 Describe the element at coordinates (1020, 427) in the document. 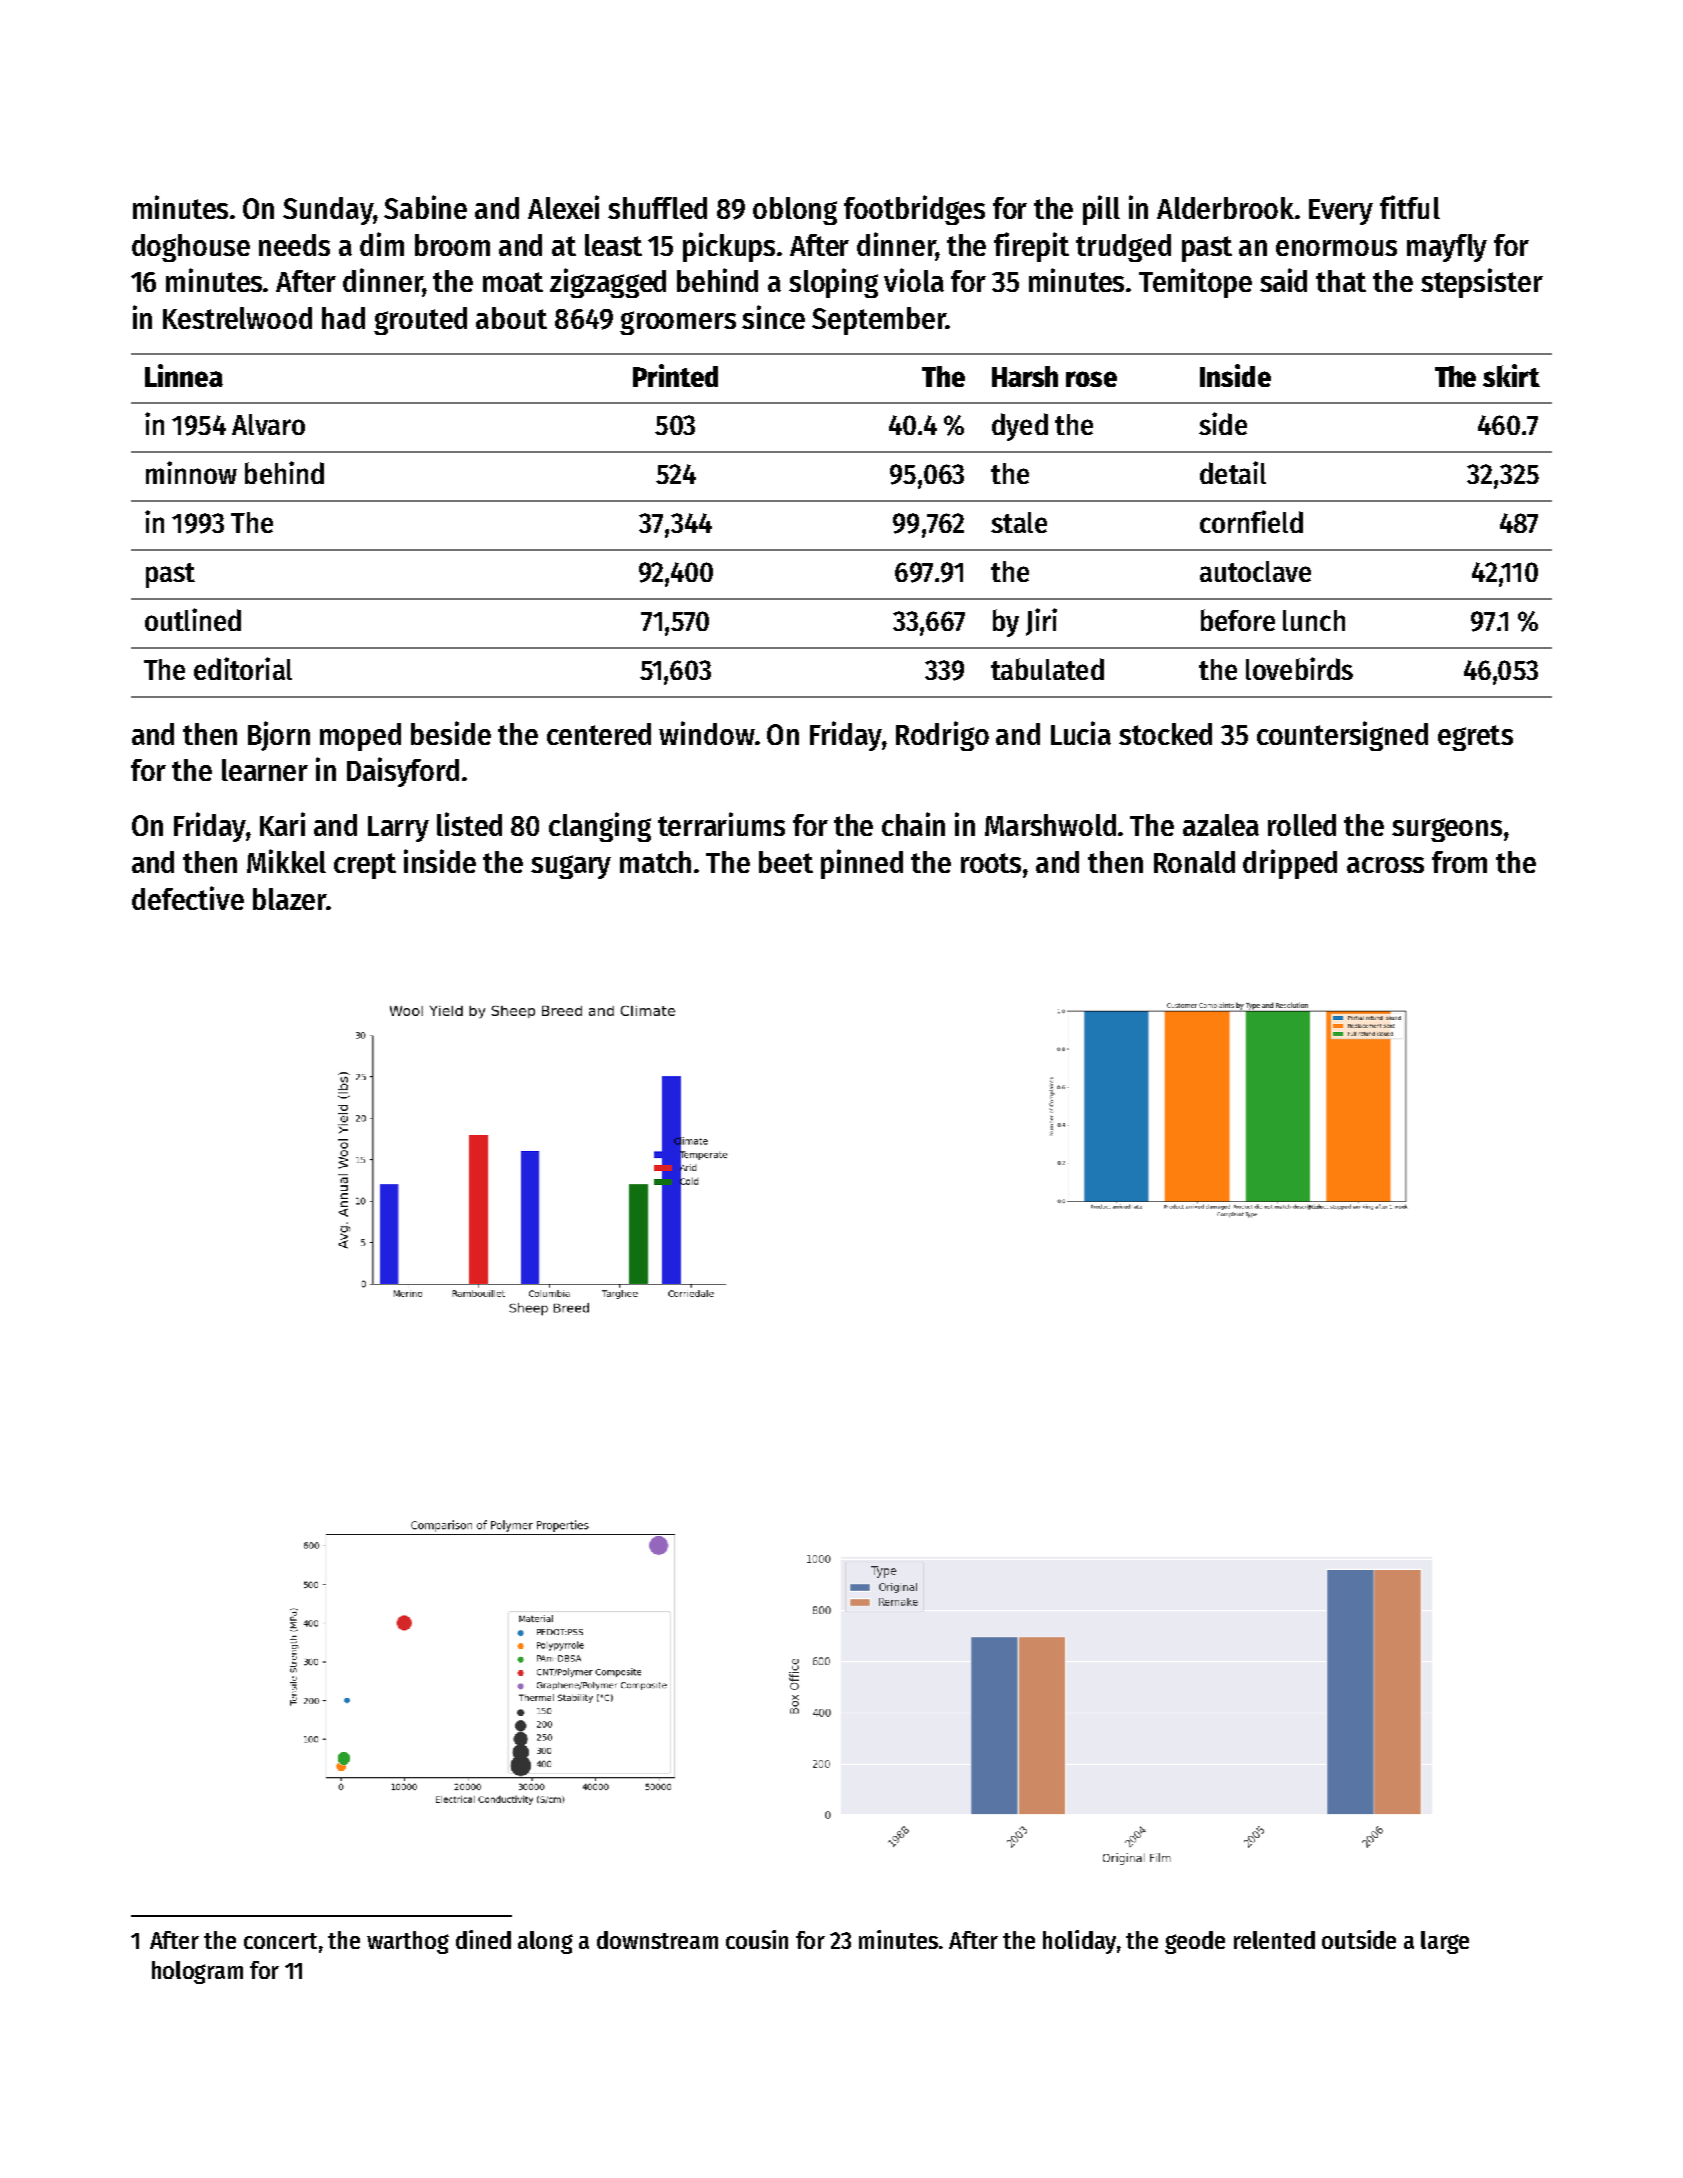

I see `dyed` at that location.
